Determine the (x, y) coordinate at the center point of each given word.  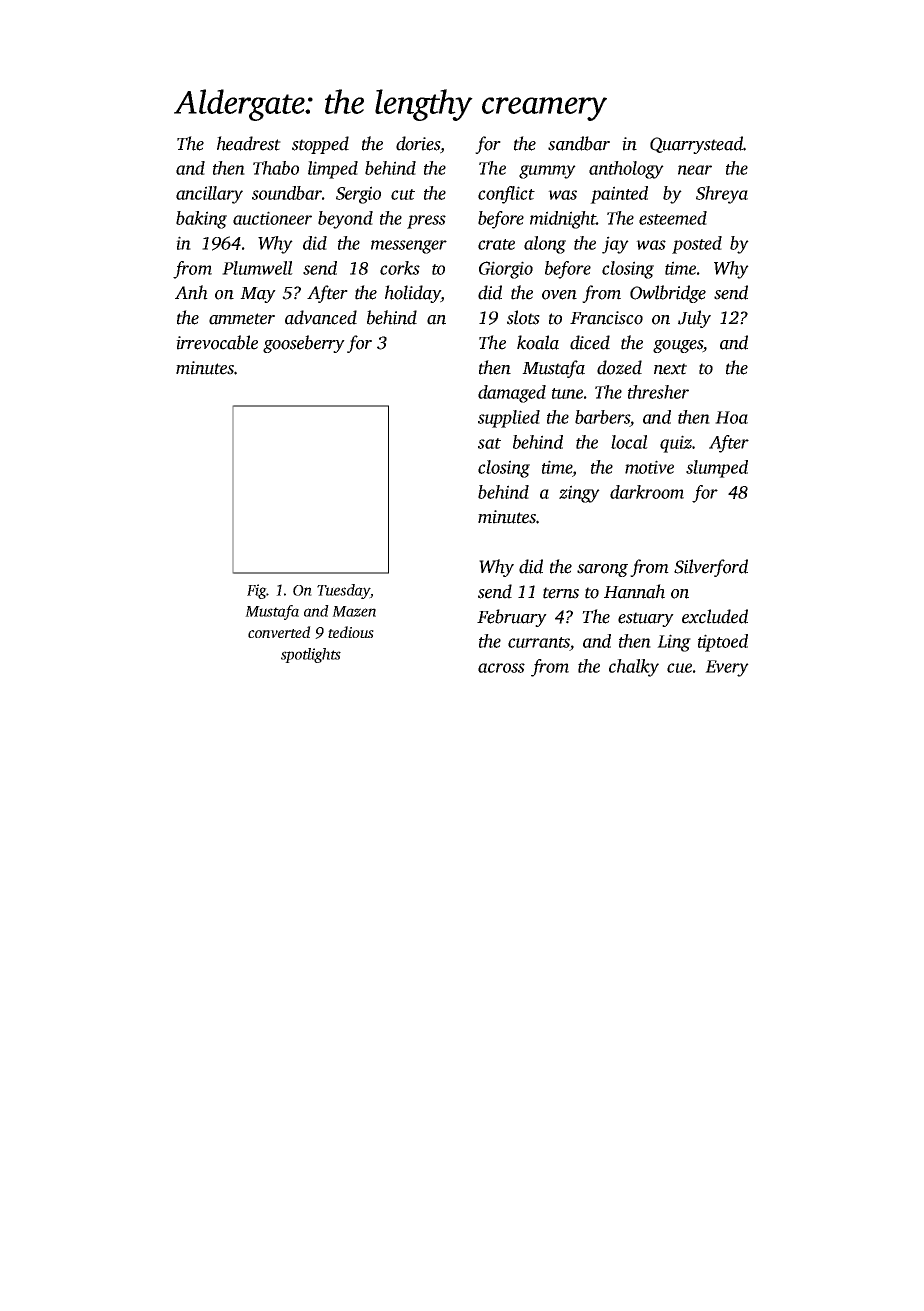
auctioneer (272, 218)
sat (489, 443)
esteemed (673, 218)
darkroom (647, 492)
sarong (602, 570)
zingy (579, 494)
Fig (257, 591)
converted (279, 632)
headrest (249, 143)
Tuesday (343, 591)
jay (615, 245)
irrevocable (217, 342)
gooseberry (304, 344)
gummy (547, 172)
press (426, 222)
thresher (658, 392)
